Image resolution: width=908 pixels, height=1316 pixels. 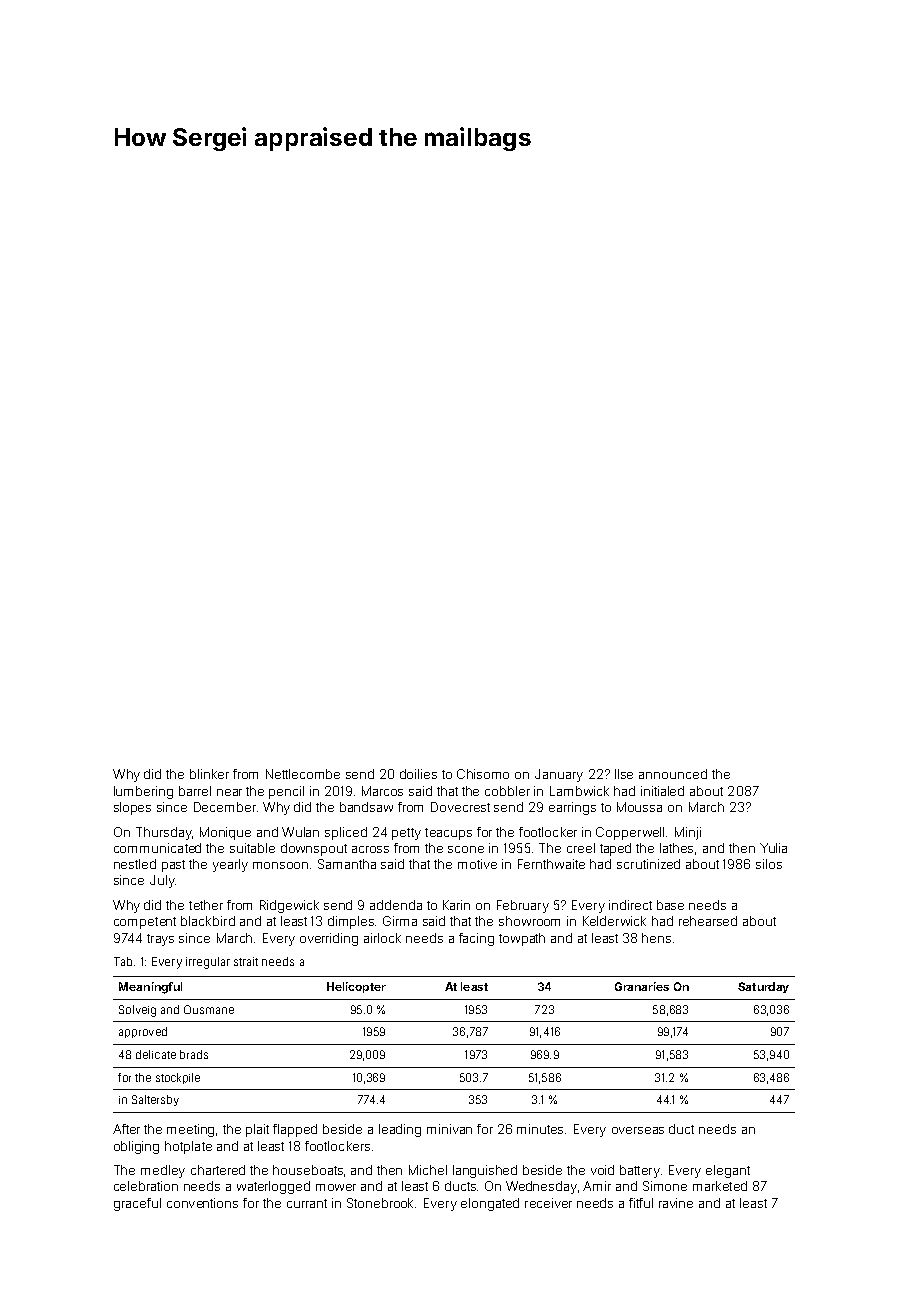 What do you see at coordinates (490, 1204) in the document?
I see `elongated` at bounding box center [490, 1204].
